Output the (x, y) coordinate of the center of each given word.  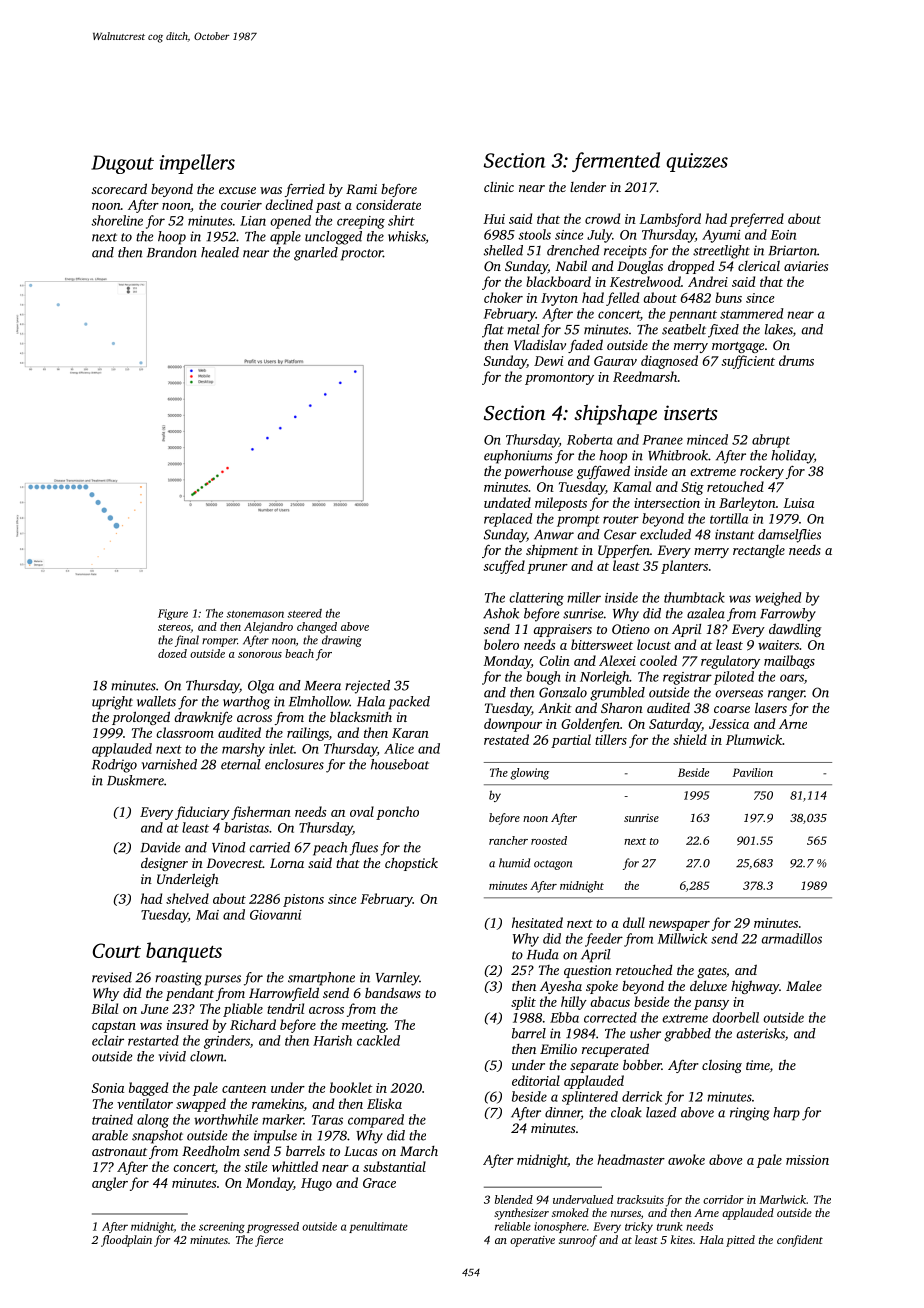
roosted (549, 840)
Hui (494, 219)
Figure (173, 614)
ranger (786, 695)
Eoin (783, 235)
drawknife (203, 718)
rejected (367, 687)
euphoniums (518, 457)
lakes (779, 329)
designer (164, 864)
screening (222, 1227)
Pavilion (753, 772)
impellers (197, 164)
